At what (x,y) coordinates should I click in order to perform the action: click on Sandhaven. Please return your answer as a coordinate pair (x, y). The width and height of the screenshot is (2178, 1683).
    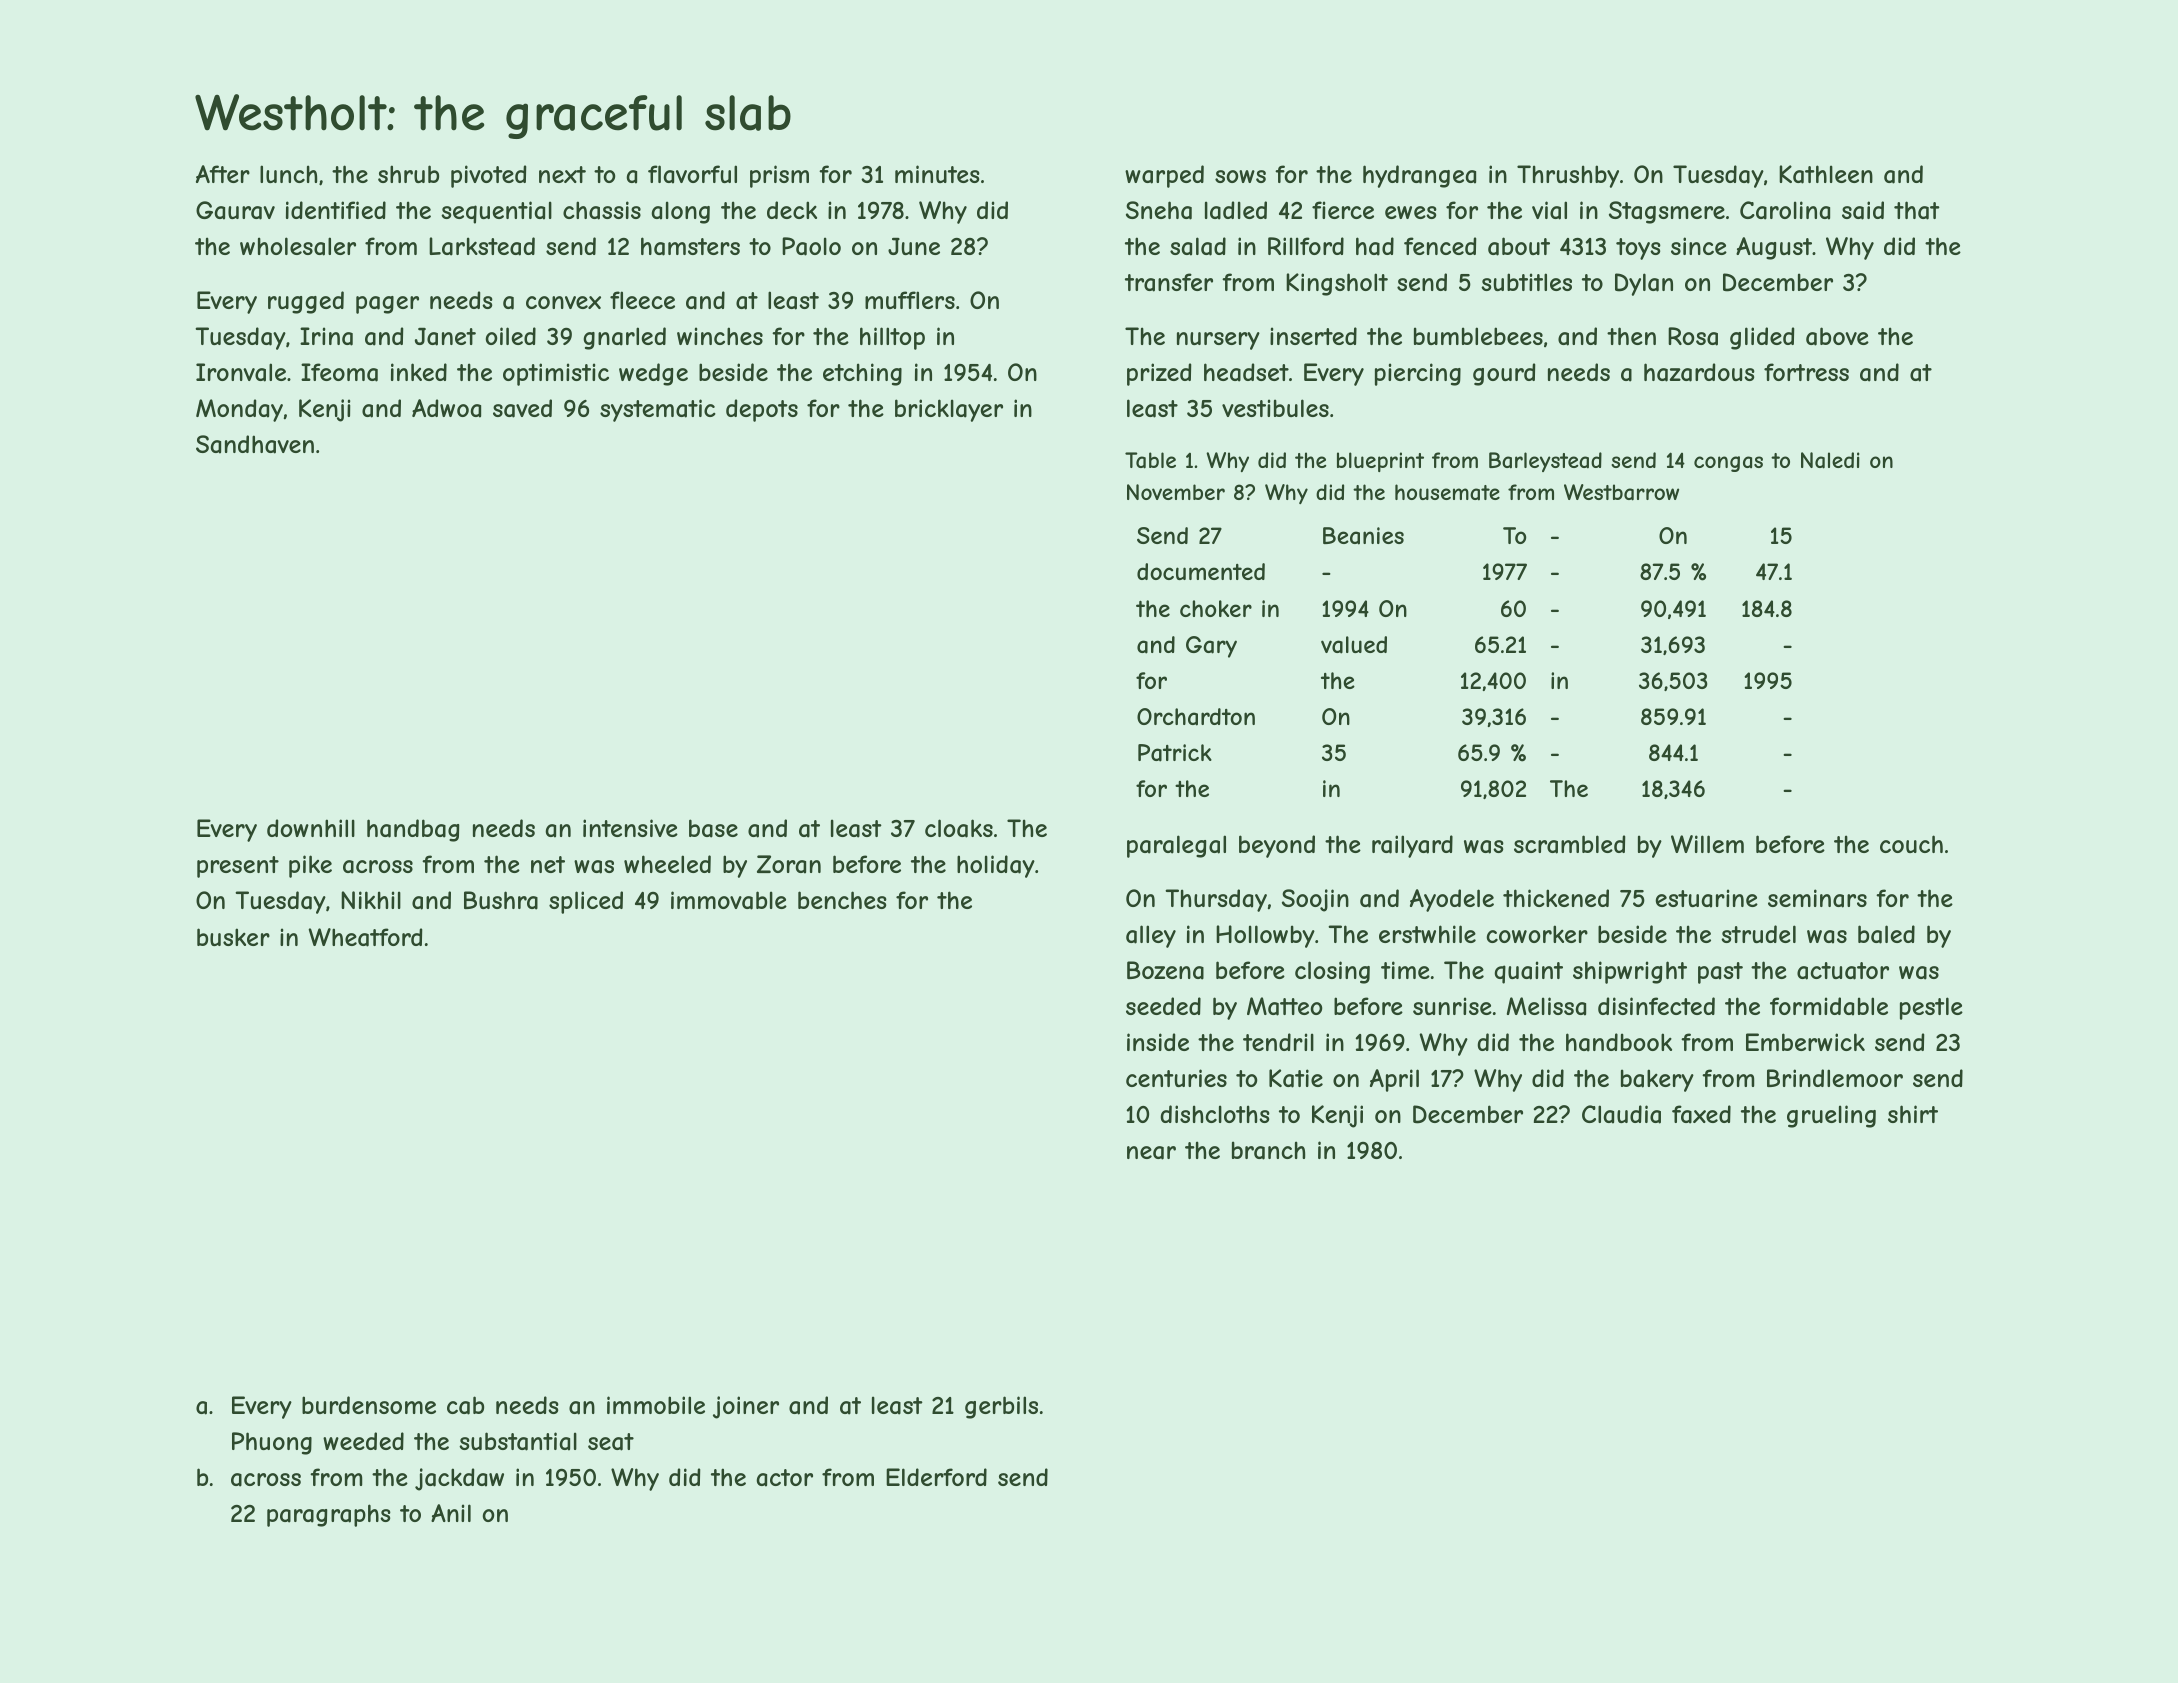
    Looking at the image, I should click on (255, 444).
